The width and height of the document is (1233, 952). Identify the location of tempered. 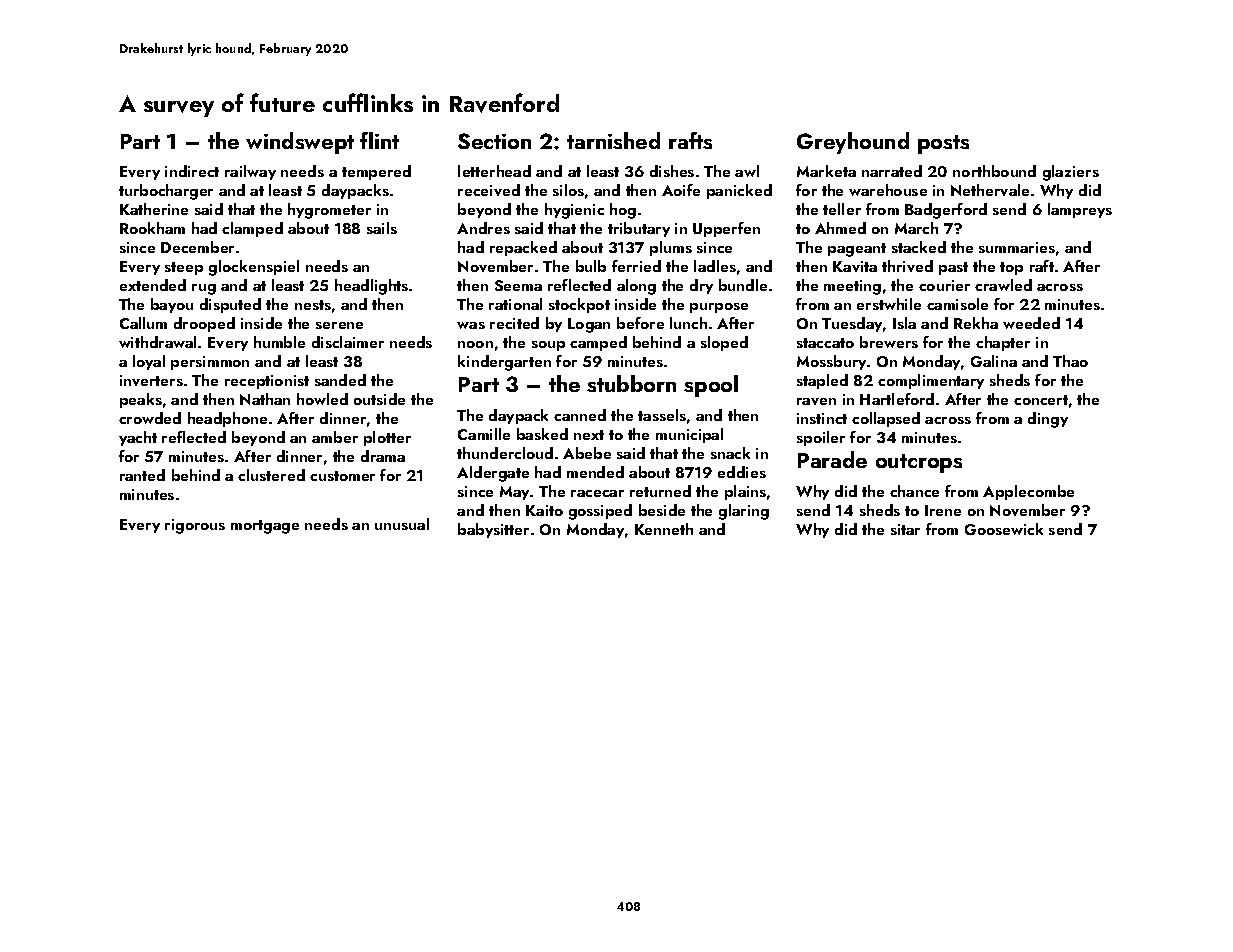
(376, 172).
